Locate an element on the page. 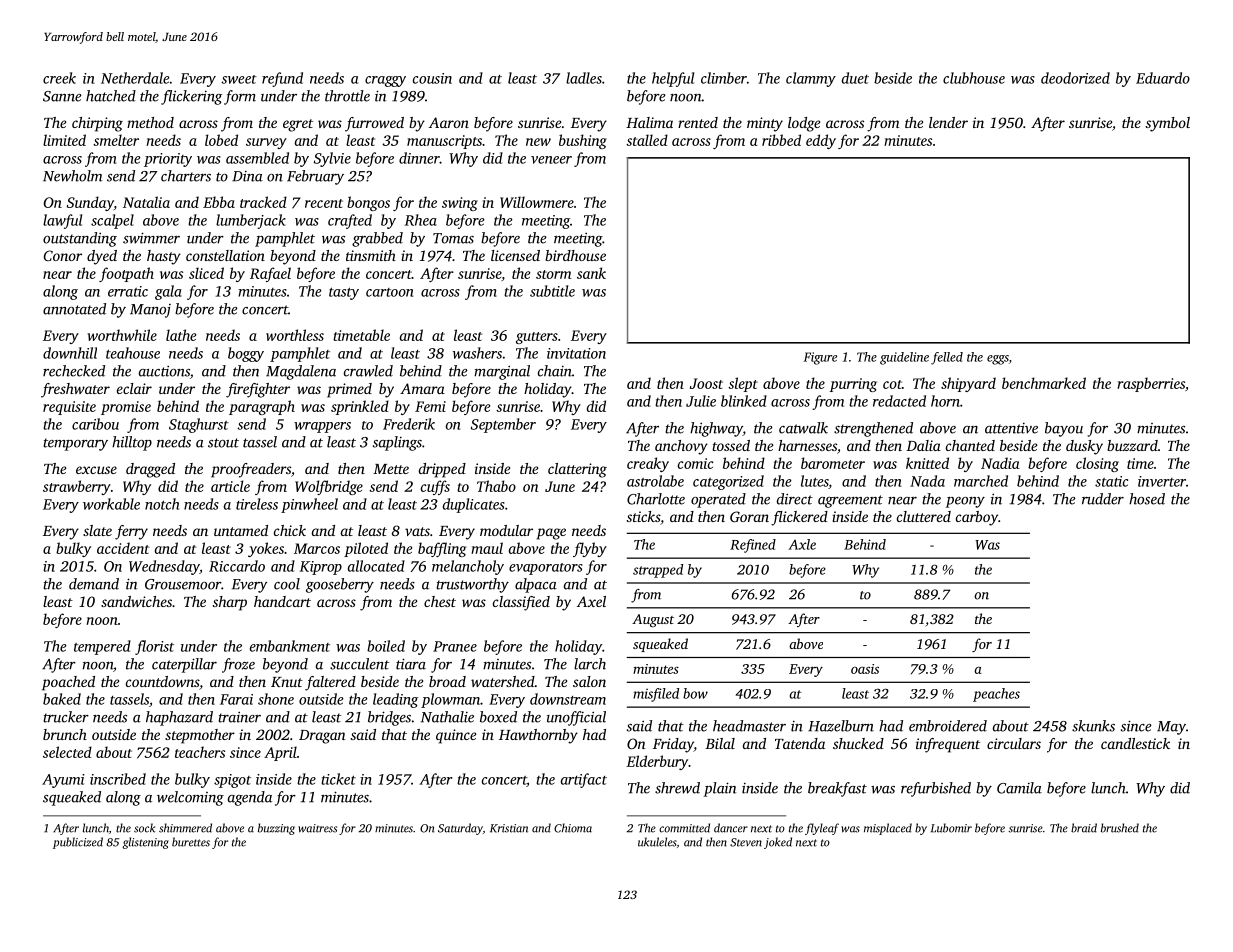 The width and height of the page is (1233, 952). glistening is located at coordinates (145, 843).
